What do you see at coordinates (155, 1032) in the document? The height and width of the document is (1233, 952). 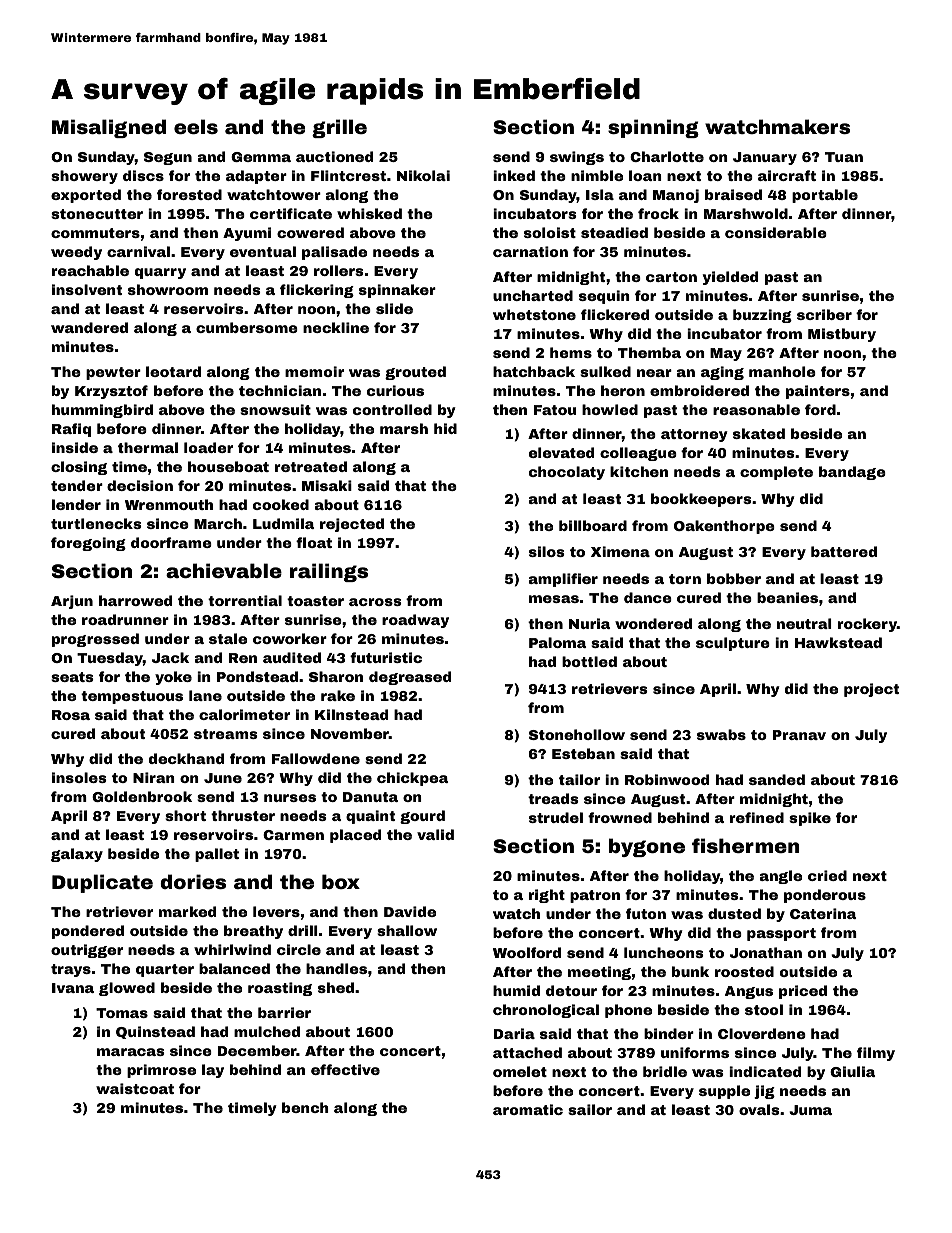 I see `Quinstead` at bounding box center [155, 1032].
